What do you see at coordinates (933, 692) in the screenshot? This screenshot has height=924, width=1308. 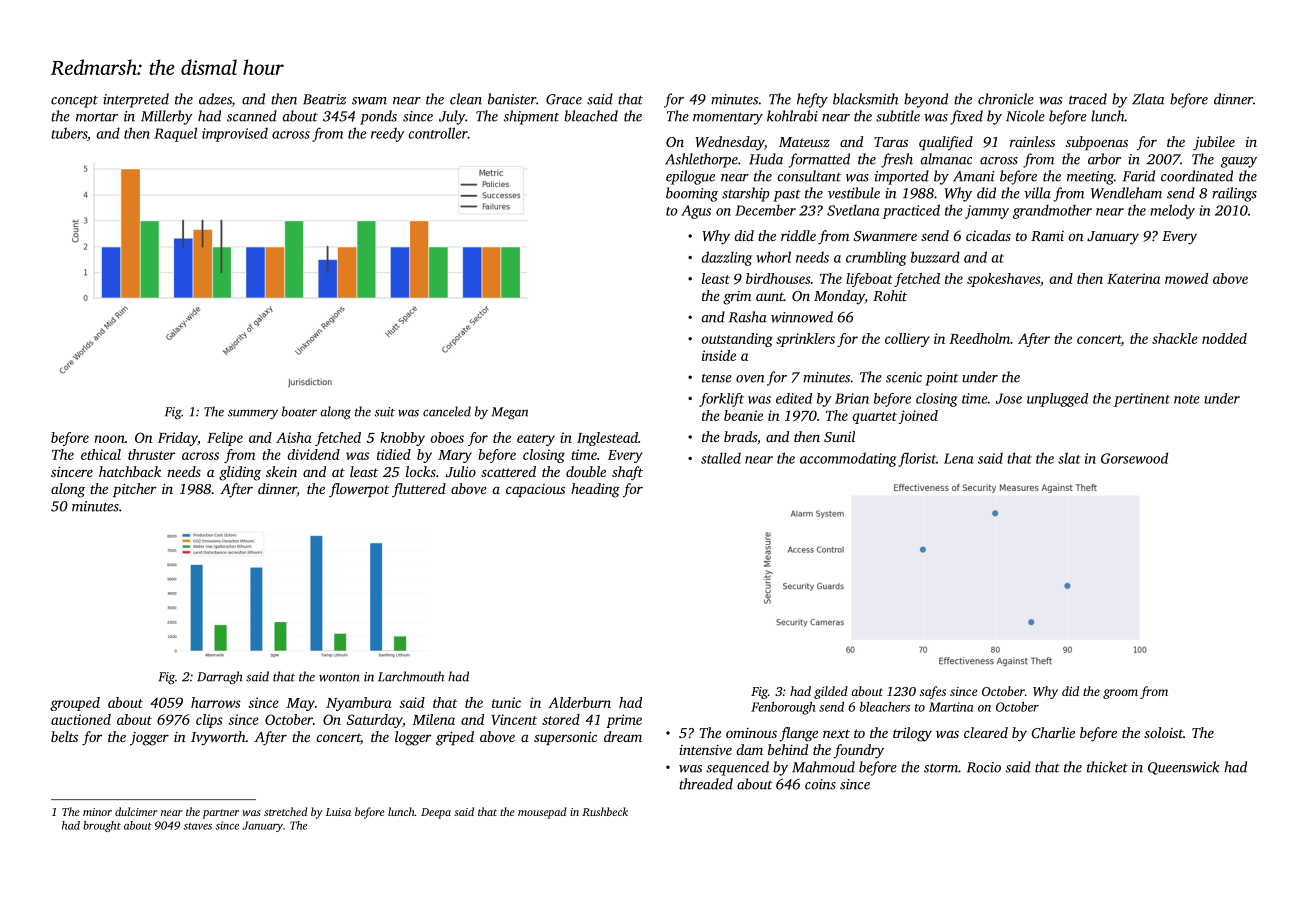 I see `safes` at bounding box center [933, 692].
